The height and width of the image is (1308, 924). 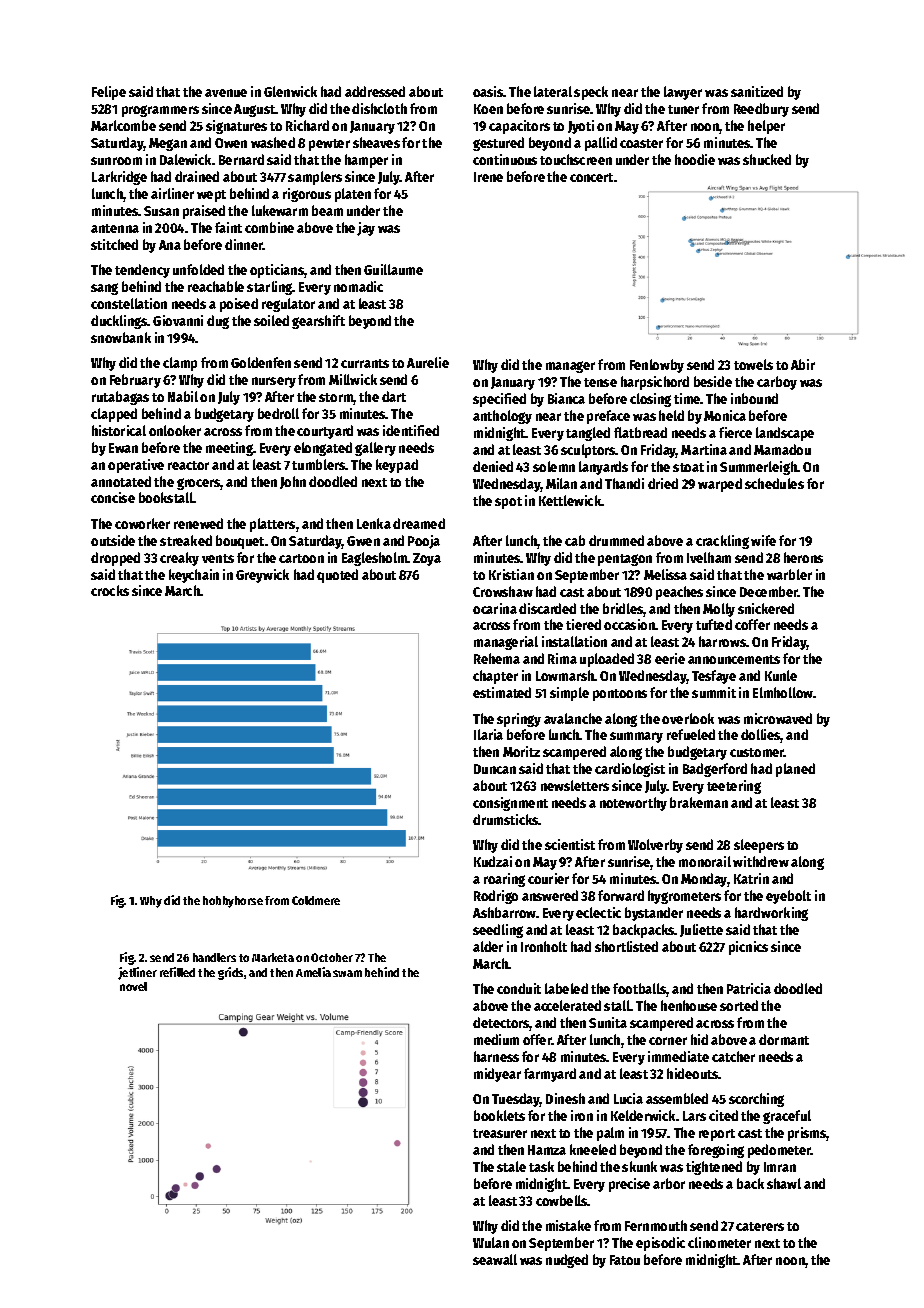 I want to click on Aurelie, so click(x=428, y=362).
